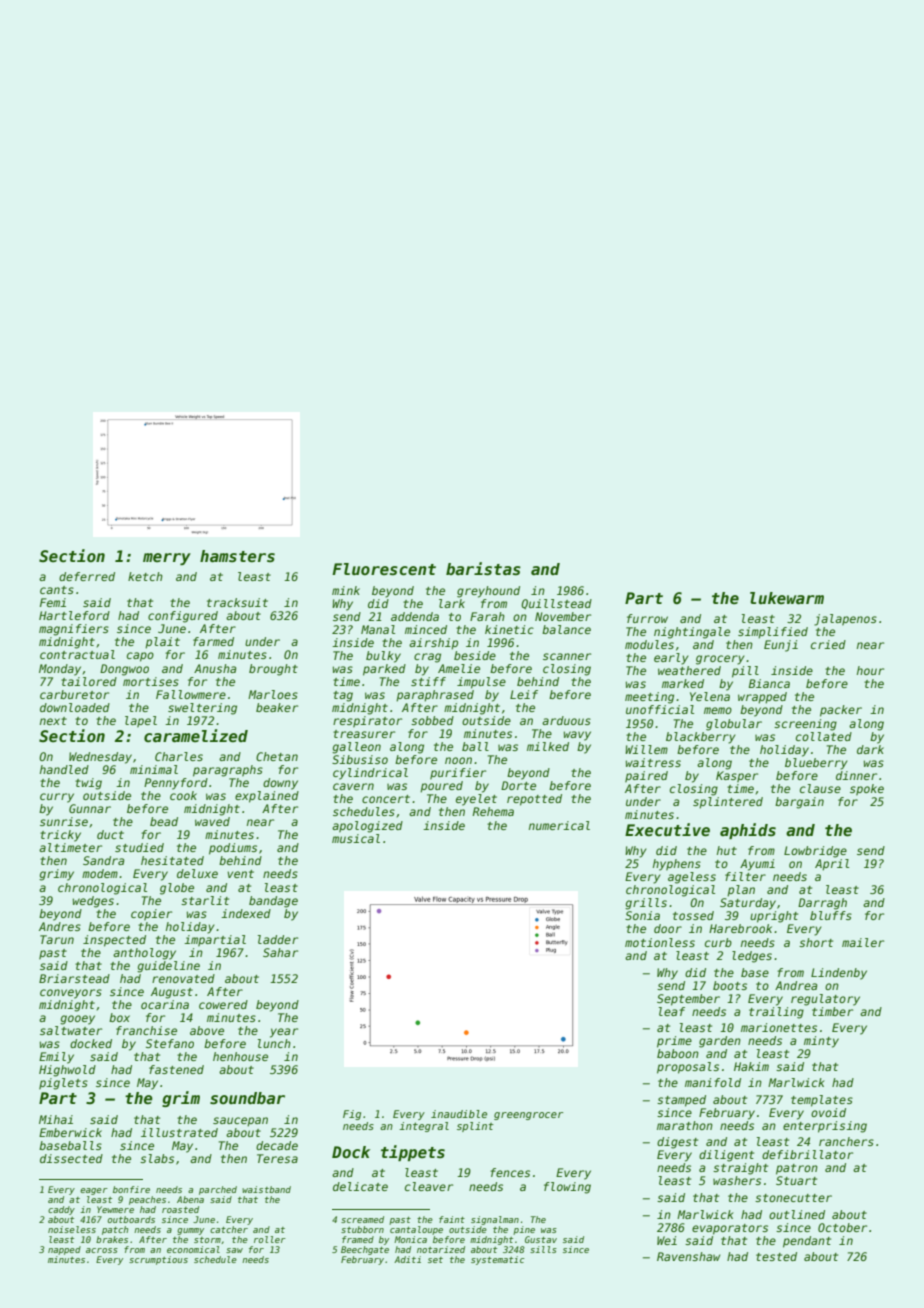 Image resolution: width=924 pixels, height=1308 pixels. What do you see at coordinates (493, 811) in the image?
I see `Rehema` at bounding box center [493, 811].
